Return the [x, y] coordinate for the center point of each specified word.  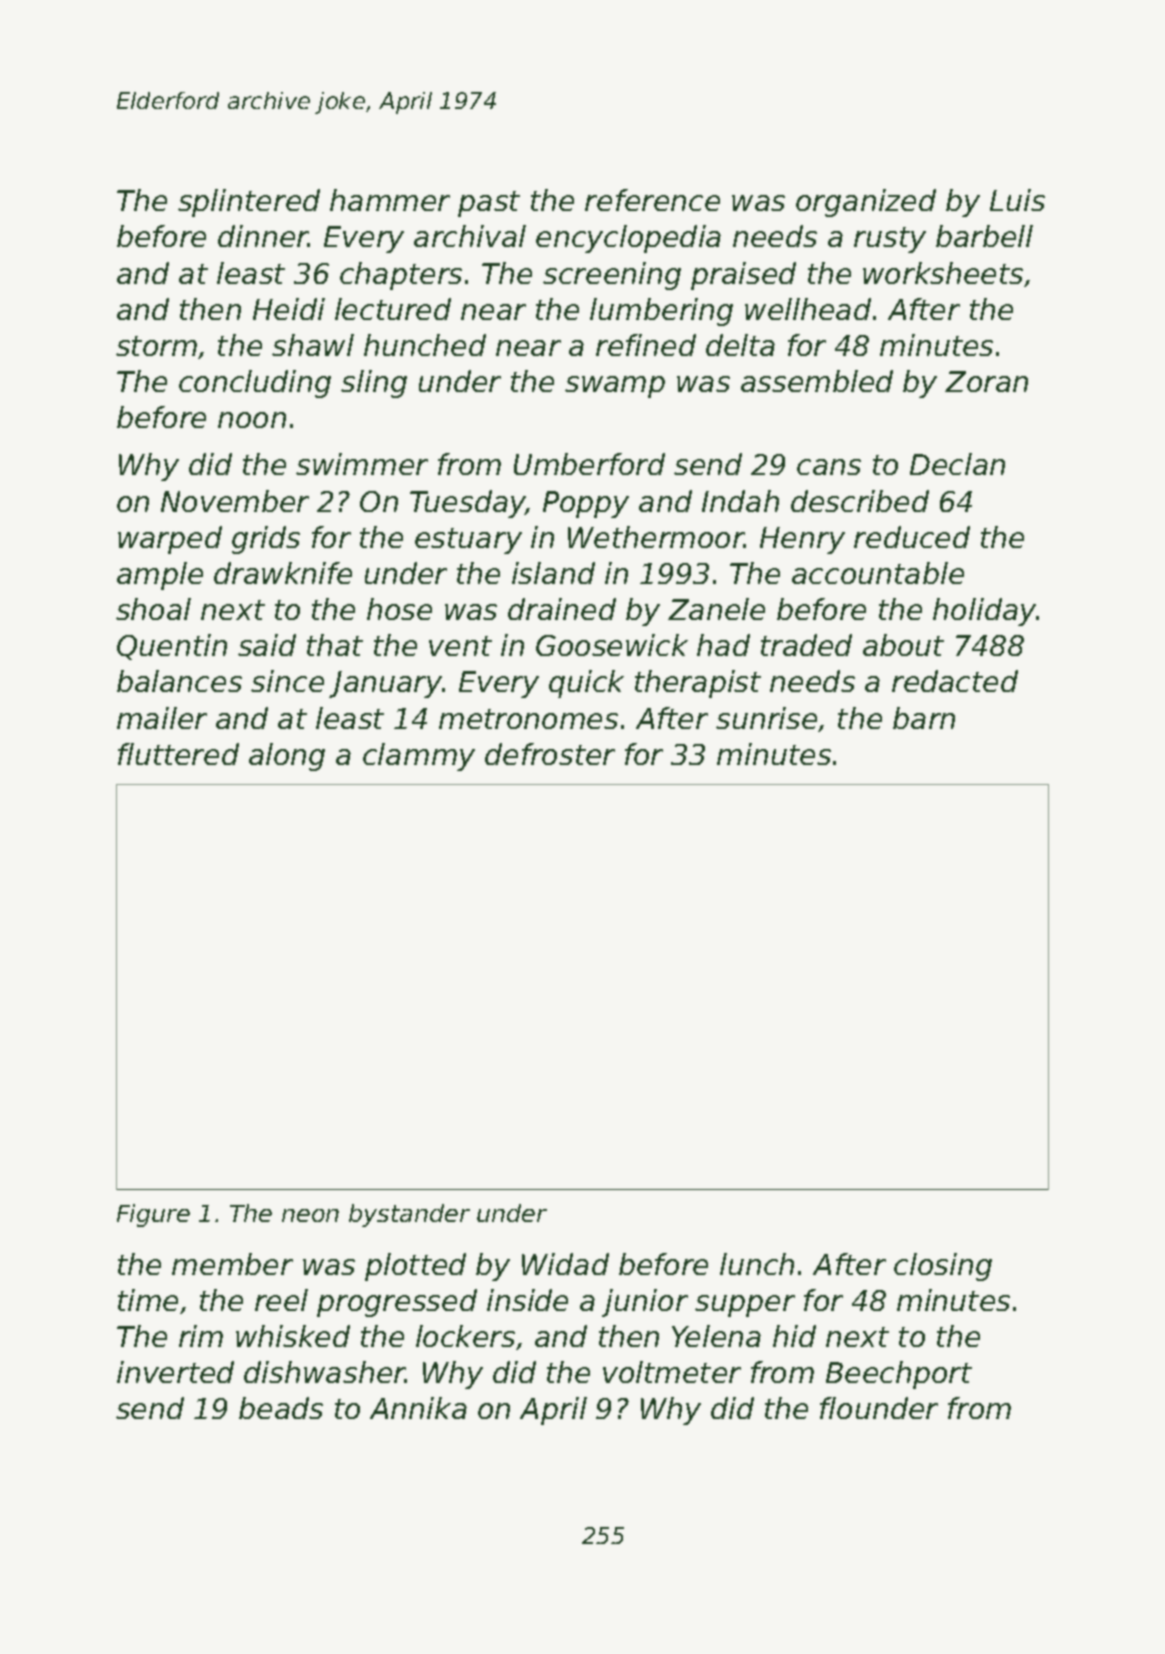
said [267, 645]
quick [586, 684]
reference [652, 200]
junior [645, 1303]
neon [310, 1215]
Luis [1017, 200]
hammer [390, 200]
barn [924, 718]
